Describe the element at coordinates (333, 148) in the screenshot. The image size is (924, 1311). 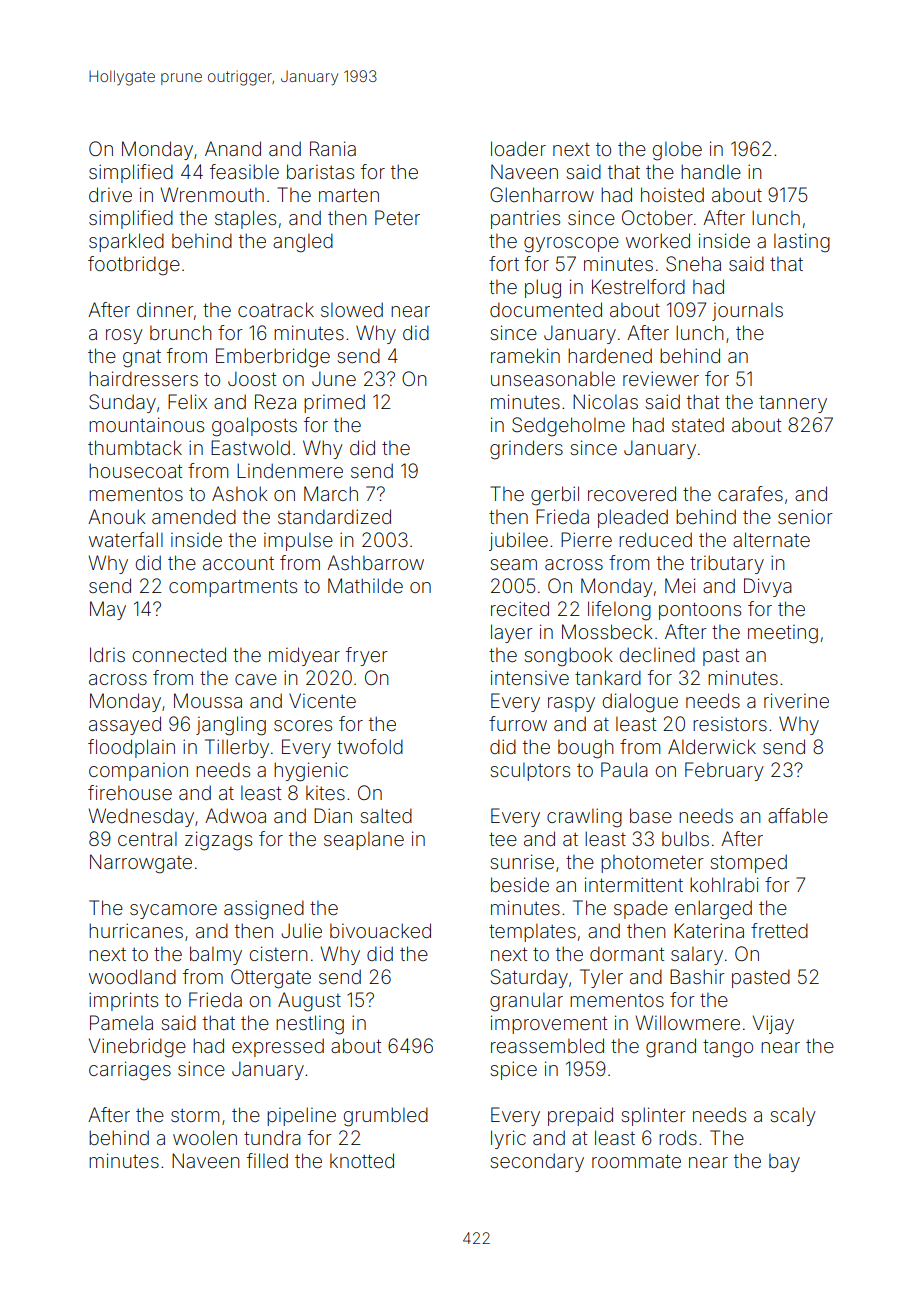
I see `Rania` at that location.
